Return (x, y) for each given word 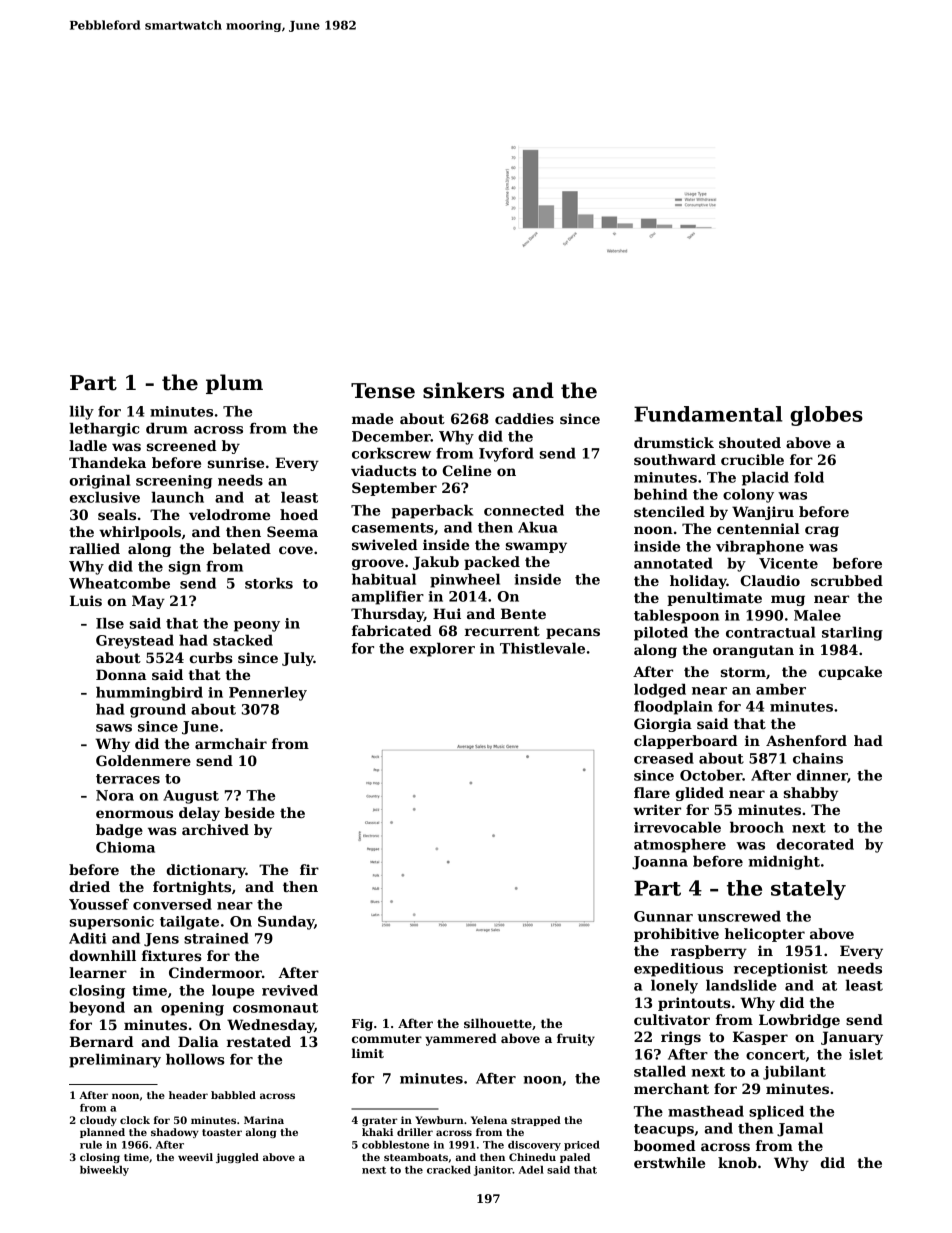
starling (852, 634)
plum (234, 384)
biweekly (104, 1171)
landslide (741, 985)
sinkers (463, 390)
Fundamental (708, 414)
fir (309, 869)
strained (216, 938)
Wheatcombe (119, 583)
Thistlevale (542, 648)
